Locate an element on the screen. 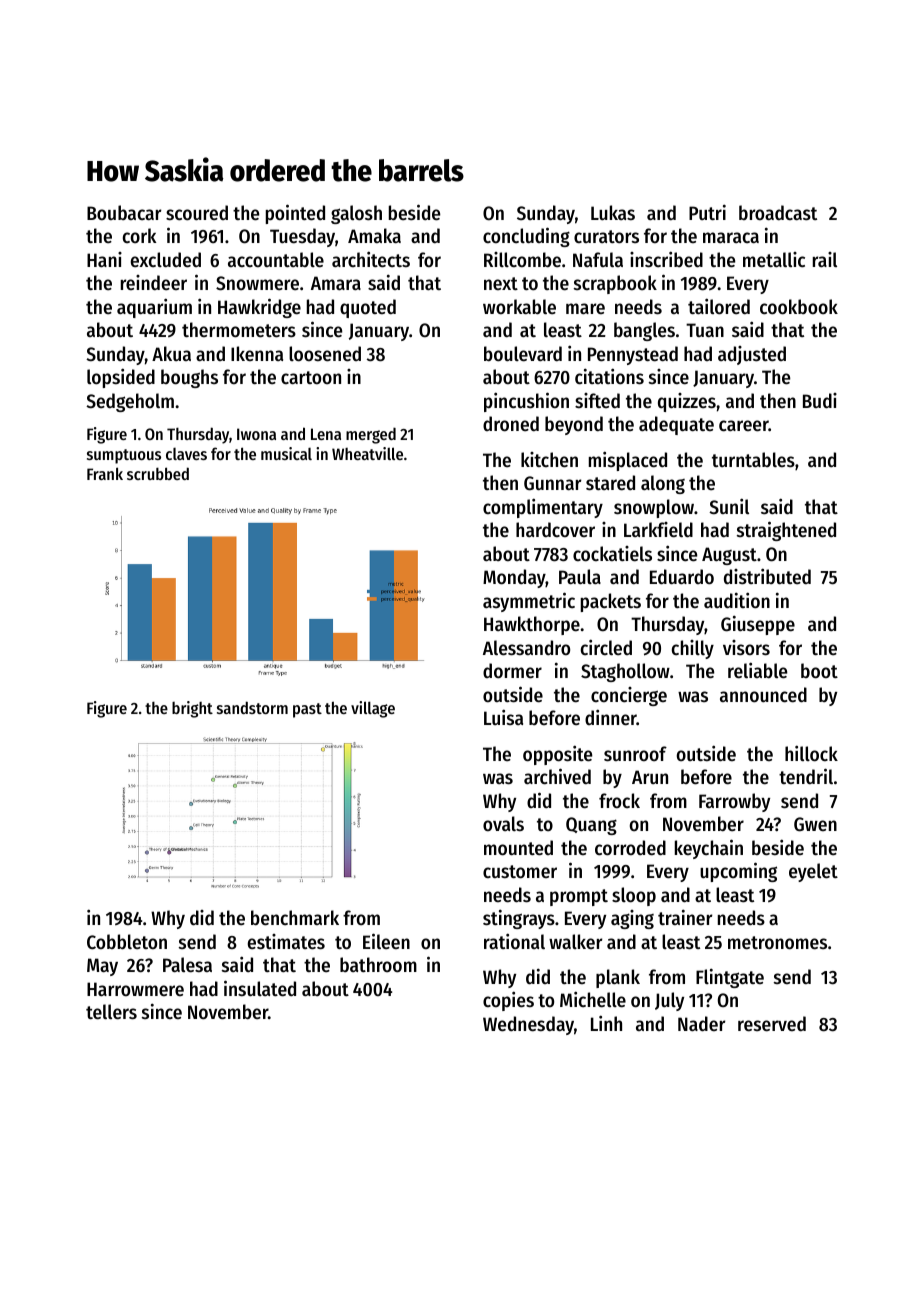 The image size is (924, 1311). tendril is located at coordinates (806, 776).
